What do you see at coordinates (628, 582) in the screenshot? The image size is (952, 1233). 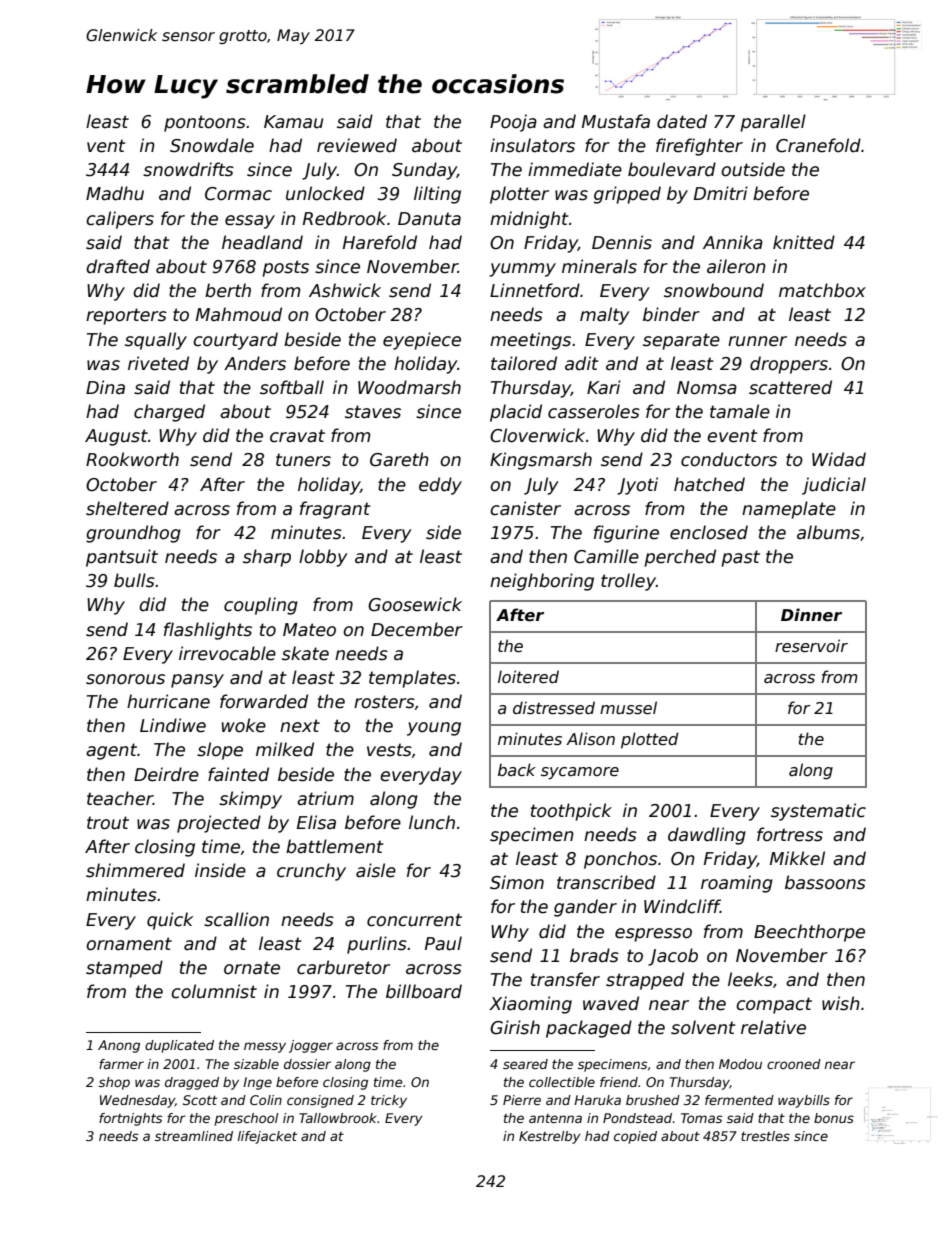 I see `trolley` at bounding box center [628, 582].
